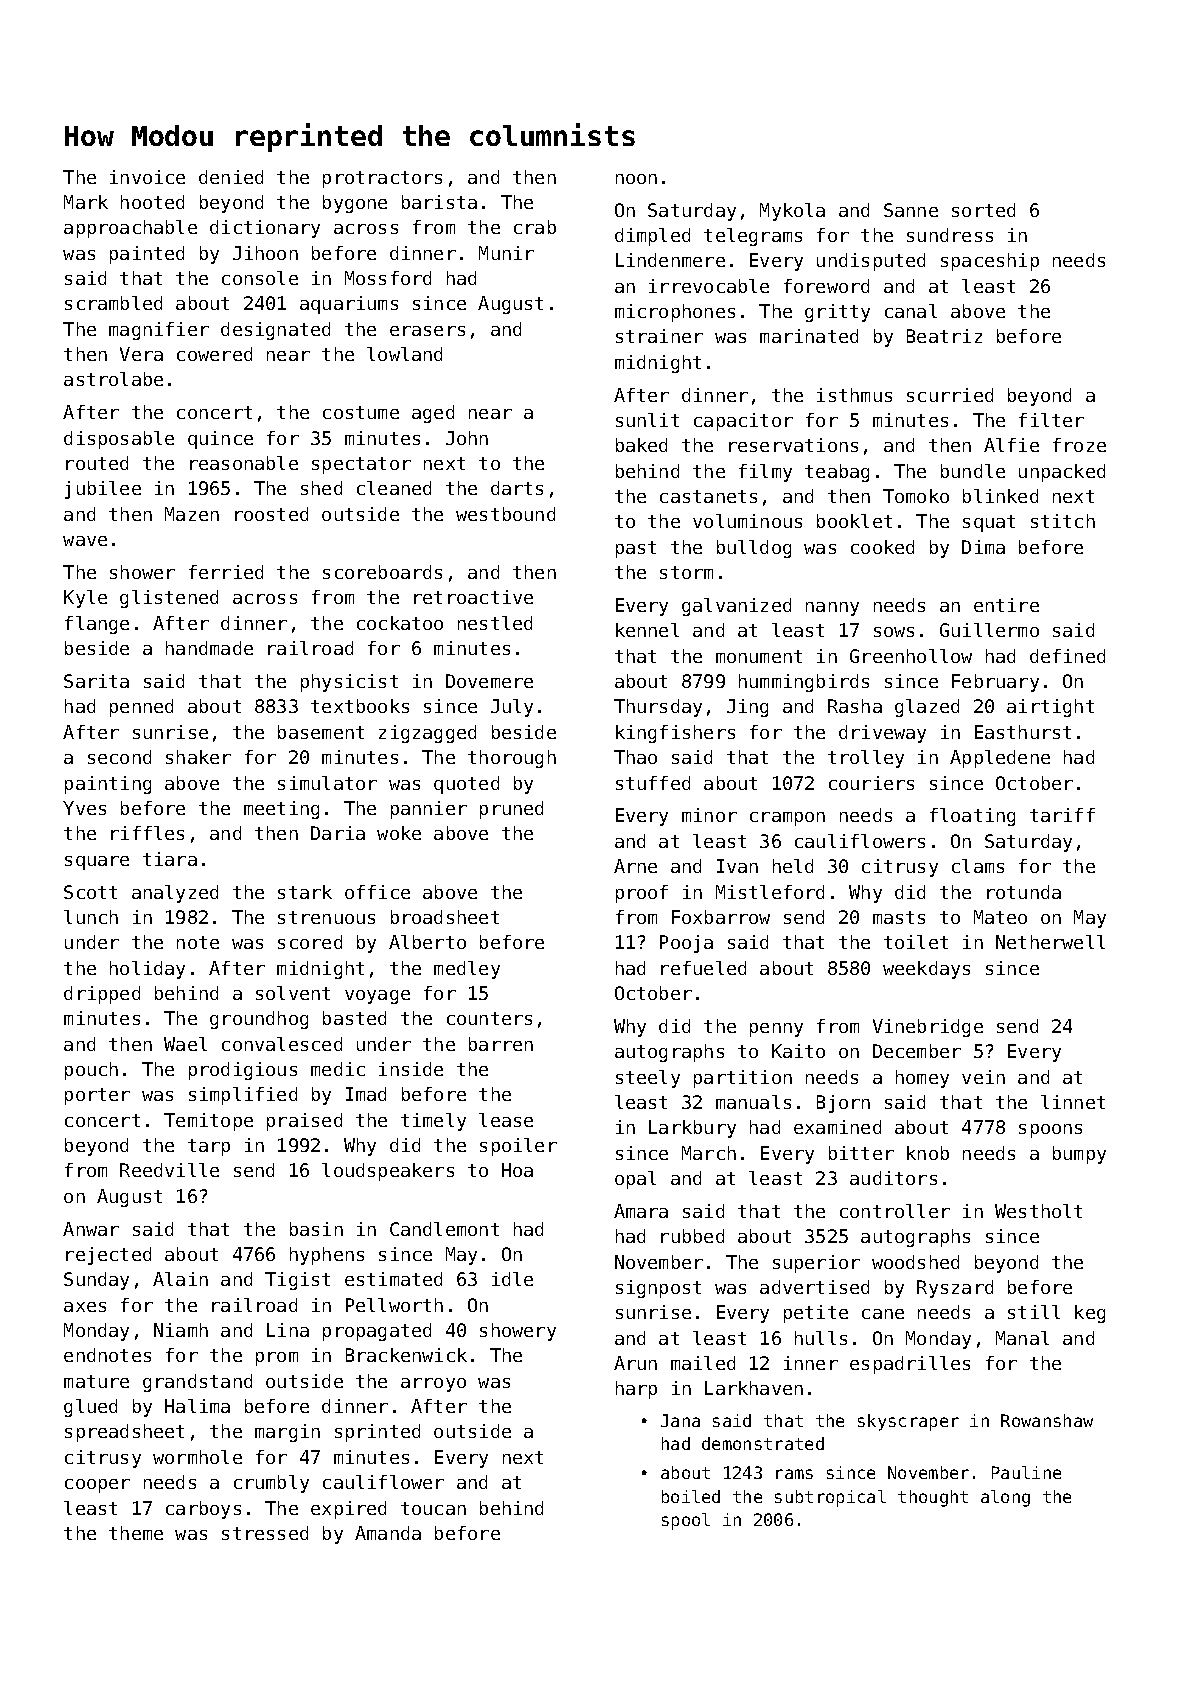 The image size is (1179, 1708). I want to click on sorted, so click(983, 210).
